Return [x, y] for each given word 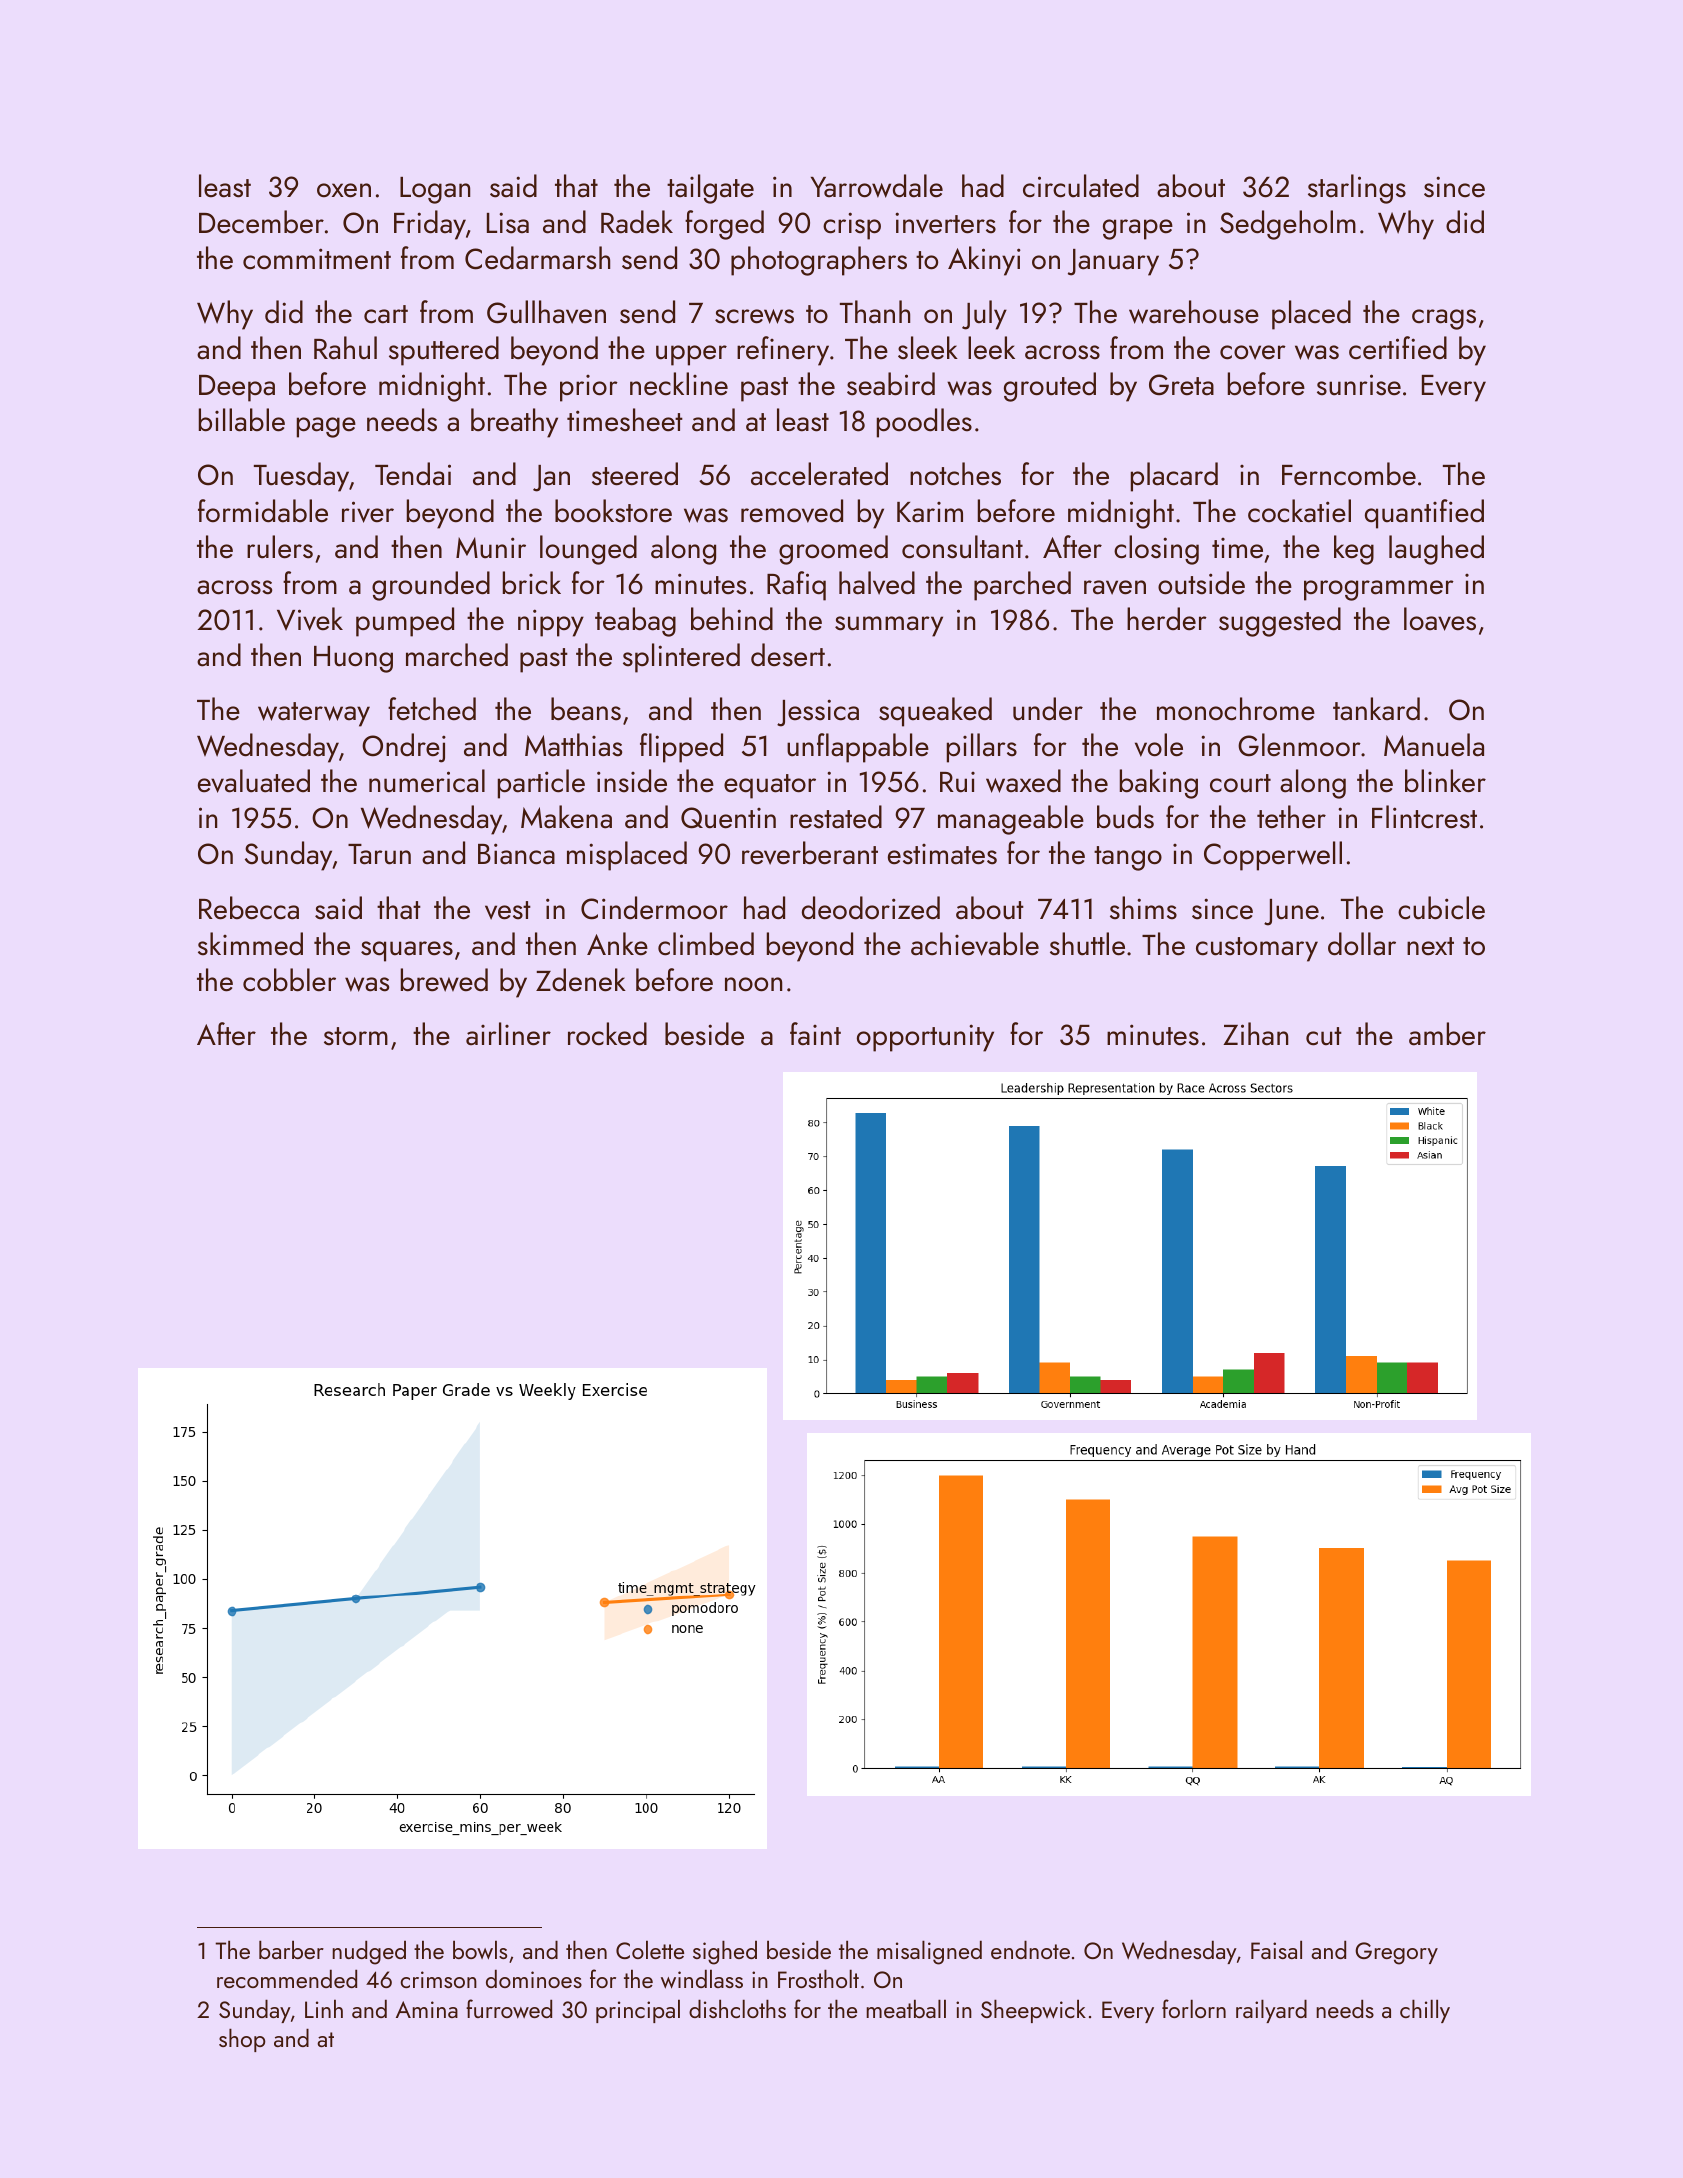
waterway [314, 714]
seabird [891, 384]
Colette [650, 1949]
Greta [1181, 385]
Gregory [1396, 1953]
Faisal [1276, 1949]
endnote [1030, 1949]
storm [356, 1036]
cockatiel [1299, 511]
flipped [681, 748]
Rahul [345, 348]
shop [242, 2040]
